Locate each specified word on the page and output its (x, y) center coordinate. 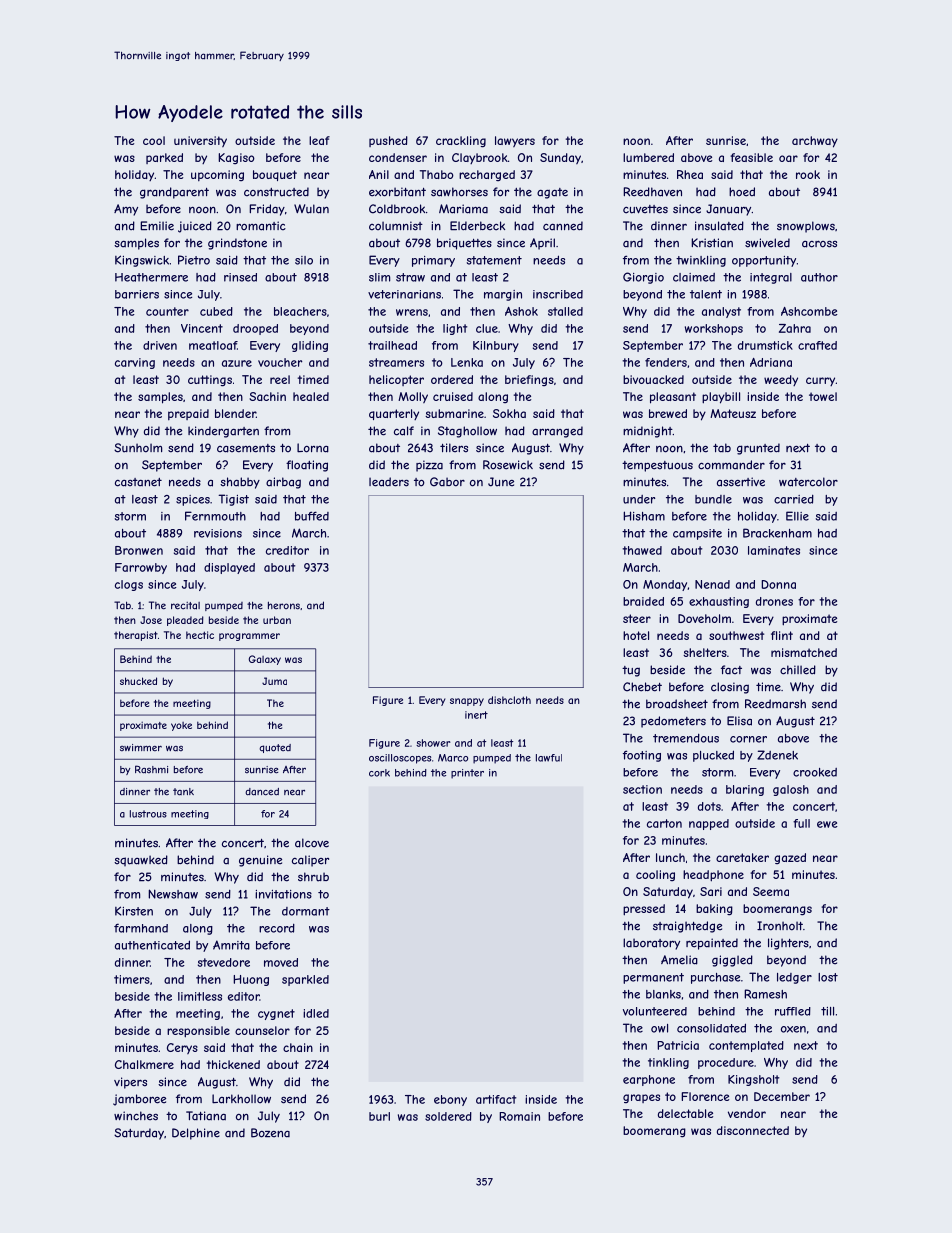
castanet (138, 482)
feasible (751, 157)
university (200, 141)
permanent (653, 978)
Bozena (270, 1133)
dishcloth (509, 700)
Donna (778, 584)
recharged (487, 175)
